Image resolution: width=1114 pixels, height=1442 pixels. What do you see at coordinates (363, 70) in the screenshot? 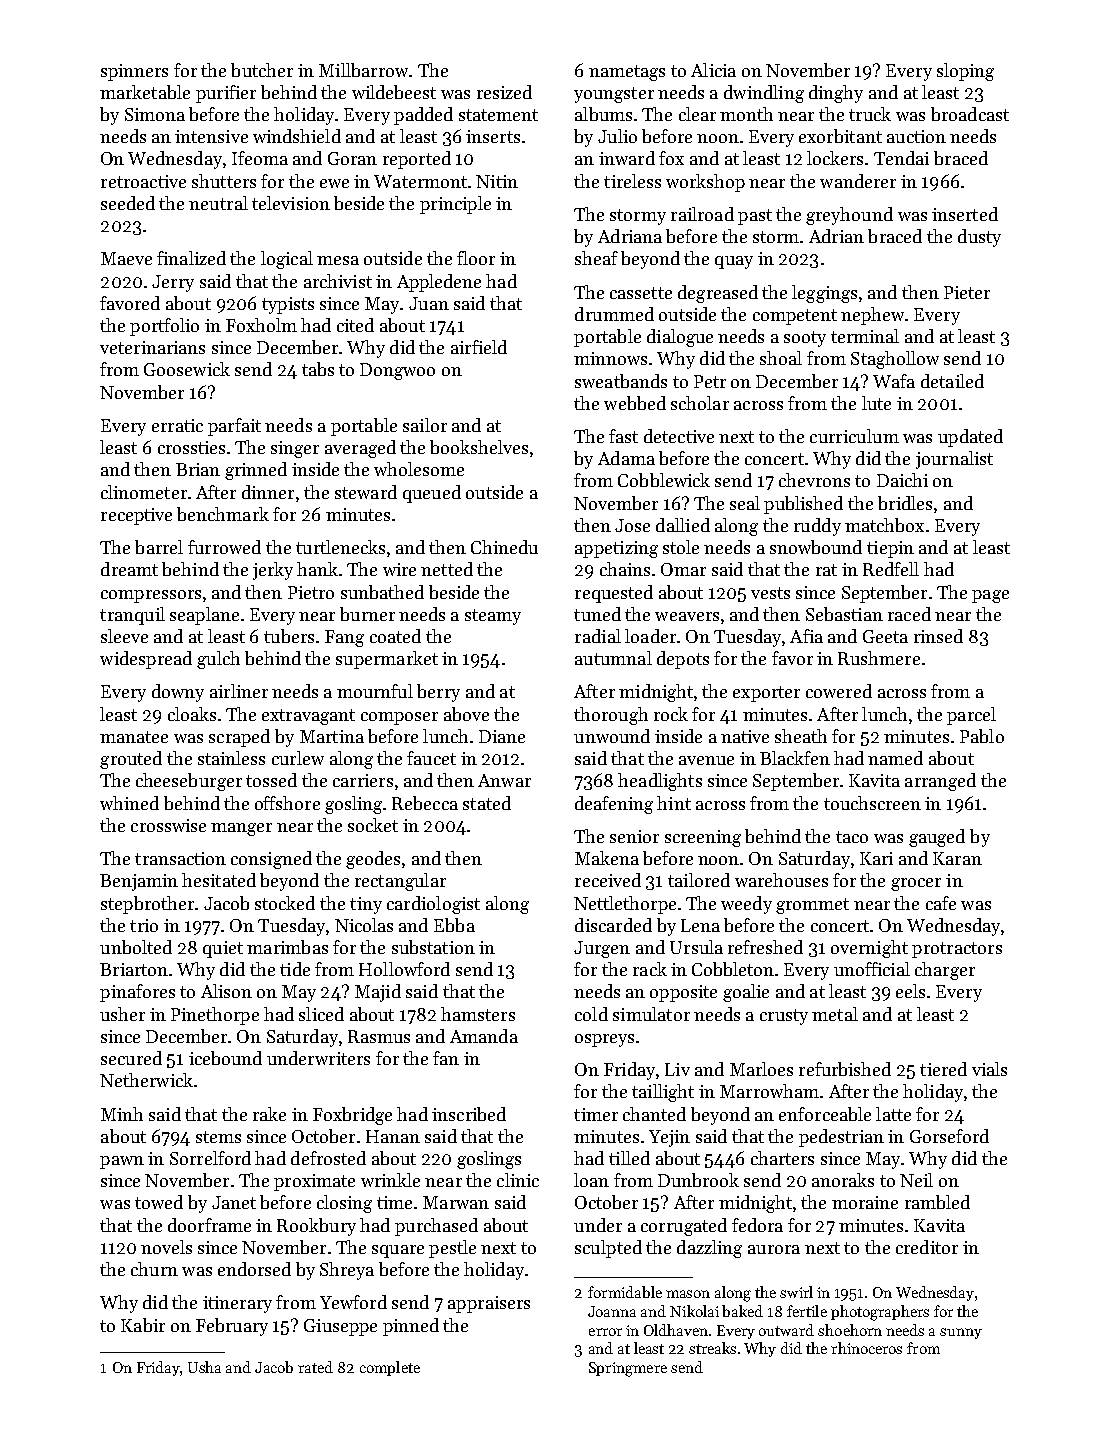
I see `Millbarrow` at bounding box center [363, 70].
